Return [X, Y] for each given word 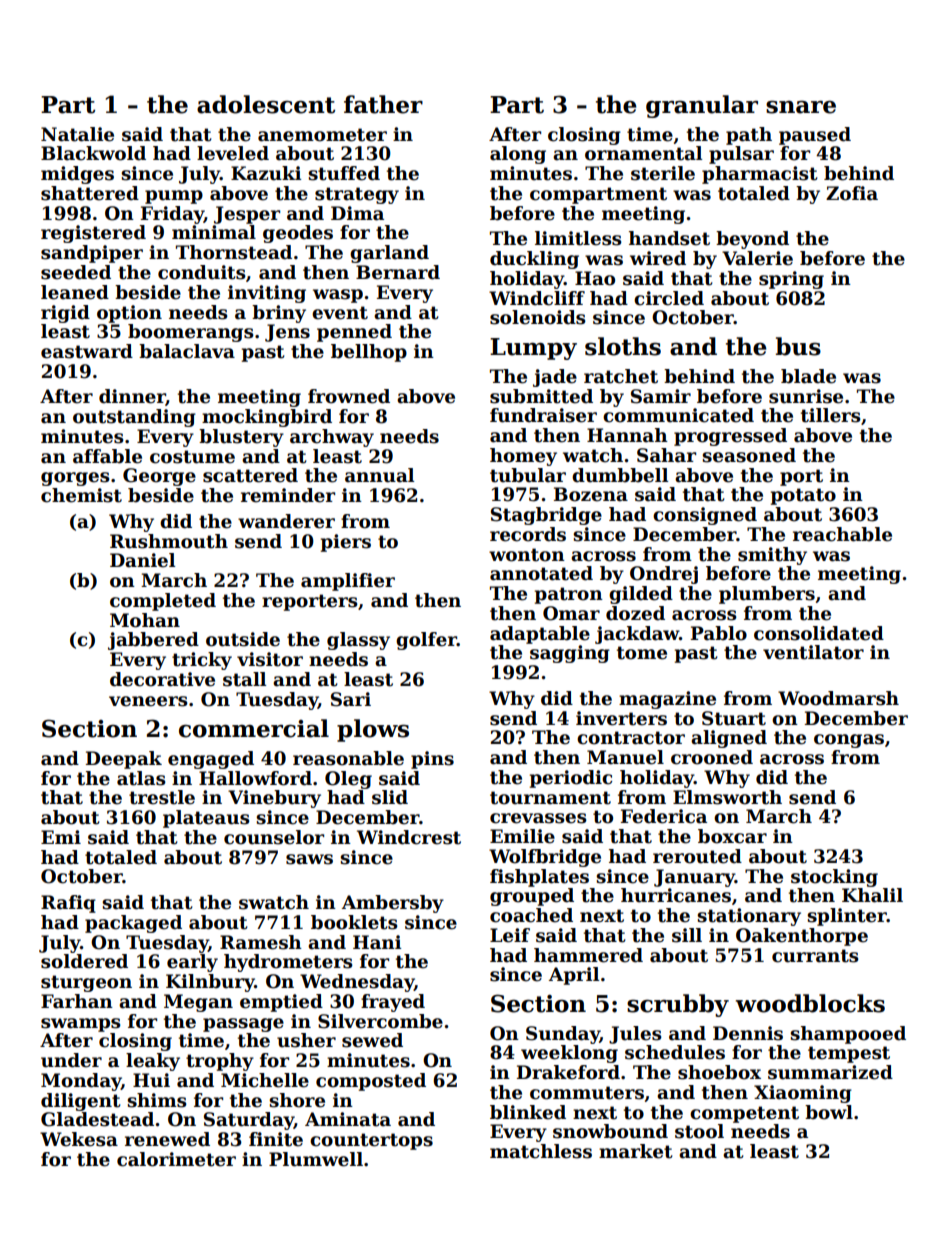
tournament [550, 798]
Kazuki [266, 173]
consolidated [819, 633]
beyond [752, 240]
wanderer [286, 521]
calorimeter [176, 1159]
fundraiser [543, 415]
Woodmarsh [838, 698]
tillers [831, 415]
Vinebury [274, 799]
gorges [75, 479]
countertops [371, 1141]
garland [389, 254]
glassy [358, 641]
